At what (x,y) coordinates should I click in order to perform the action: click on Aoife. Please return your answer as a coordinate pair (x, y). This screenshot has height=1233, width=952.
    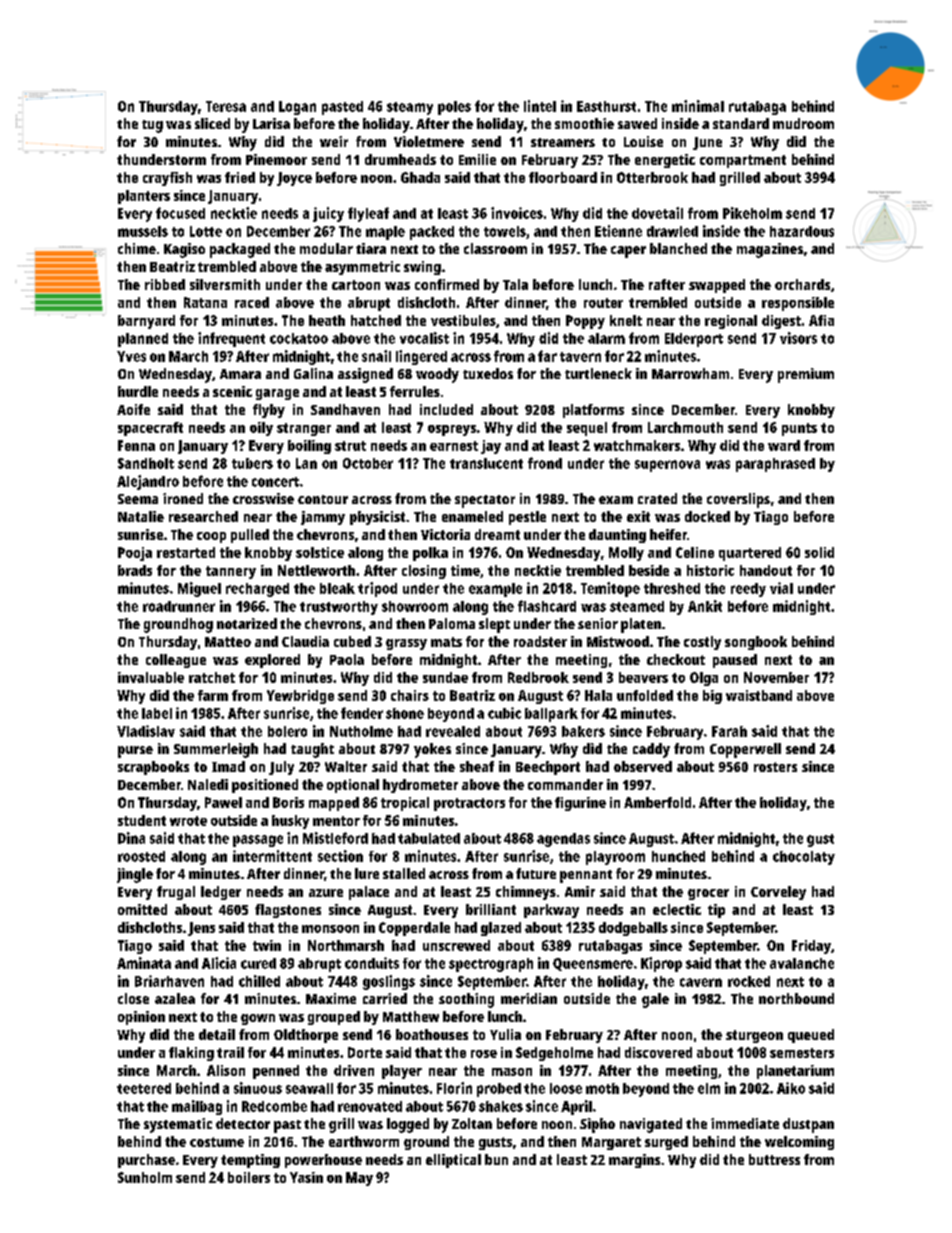
    Looking at the image, I should click on (133, 409).
